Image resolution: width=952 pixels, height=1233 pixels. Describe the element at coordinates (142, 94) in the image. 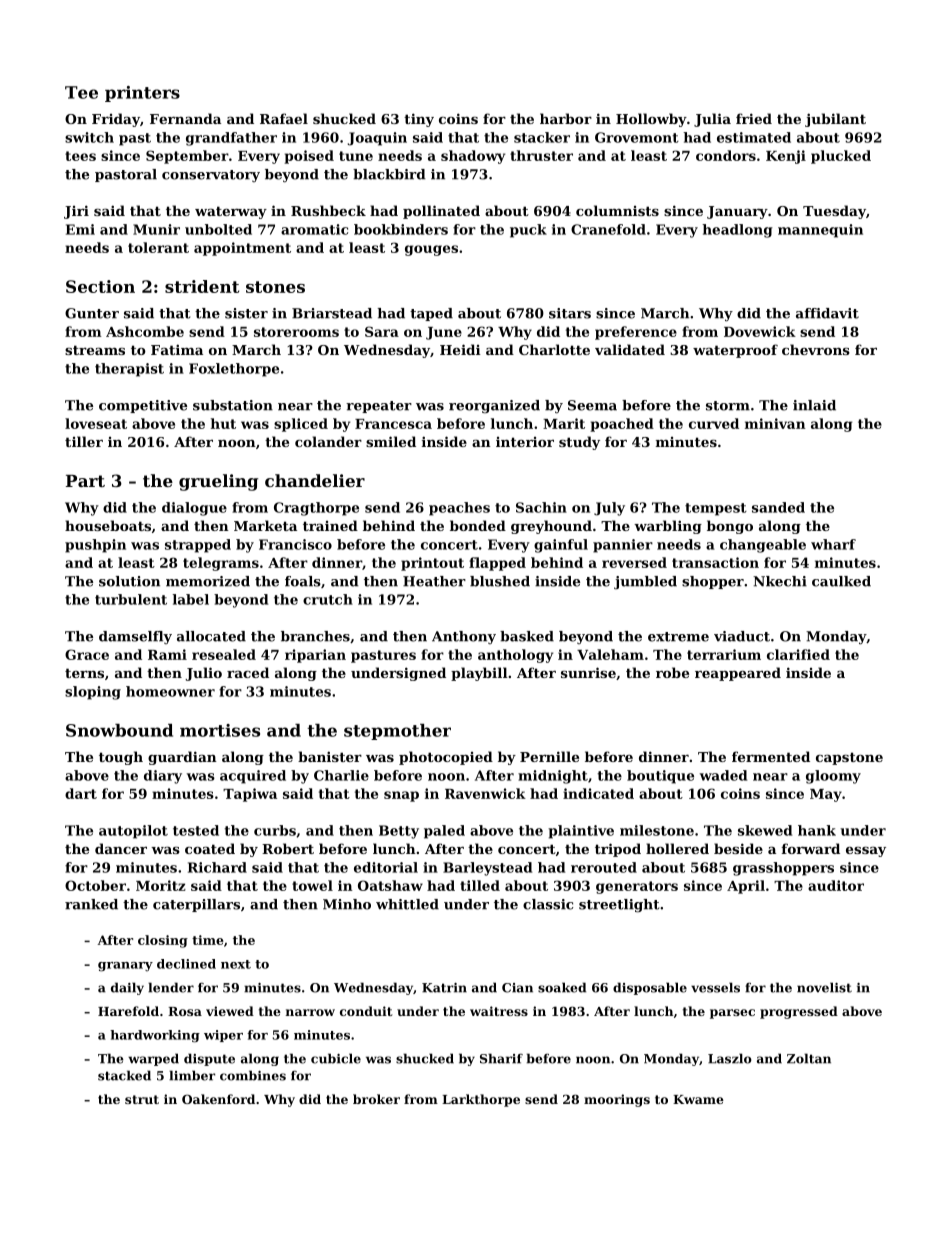

I see `printers` at that location.
